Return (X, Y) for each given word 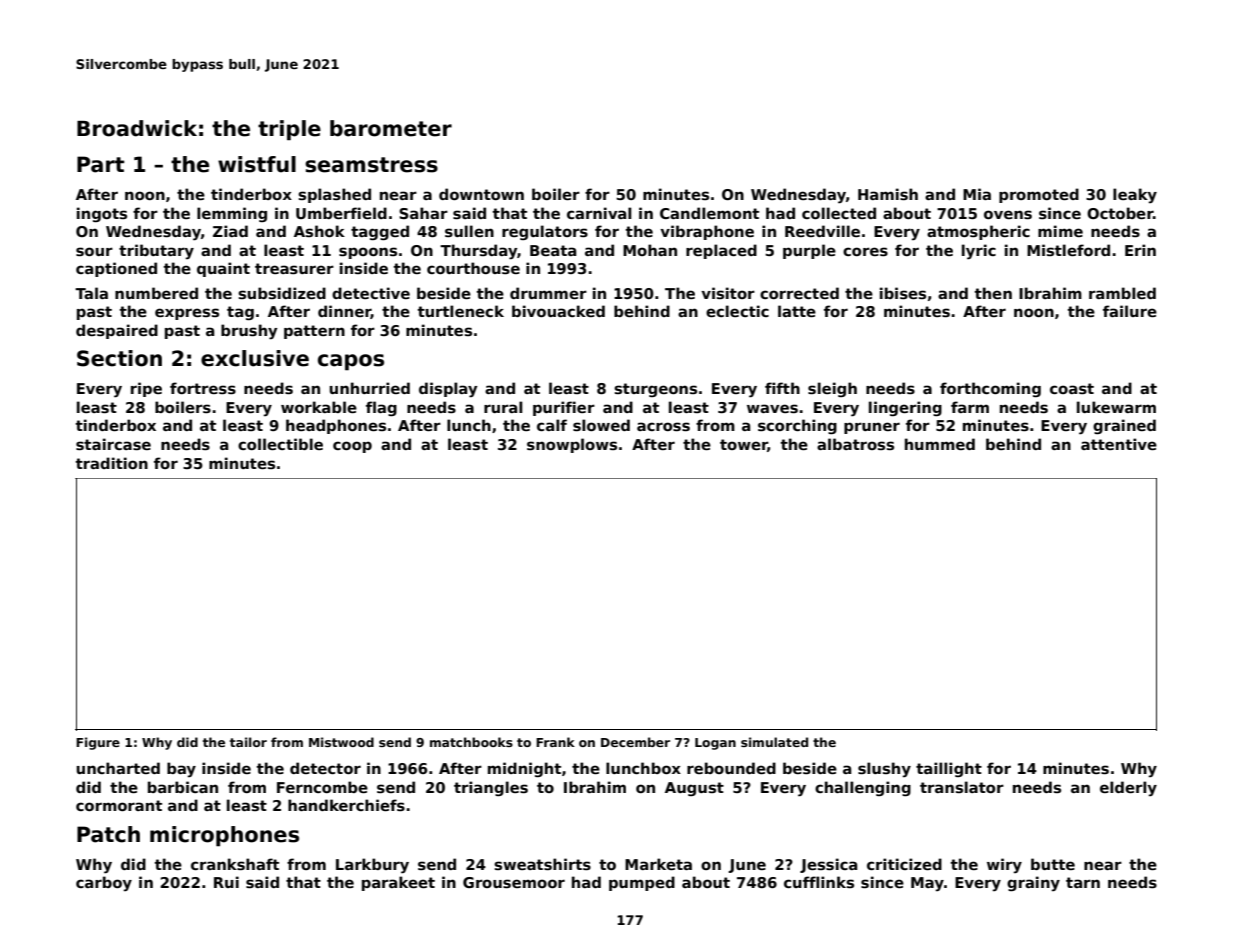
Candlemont (709, 213)
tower (744, 445)
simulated (774, 742)
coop (352, 447)
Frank (555, 742)
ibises (903, 293)
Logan (715, 744)
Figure (98, 743)
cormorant (119, 805)
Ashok (319, 231)
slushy (884, 769)
